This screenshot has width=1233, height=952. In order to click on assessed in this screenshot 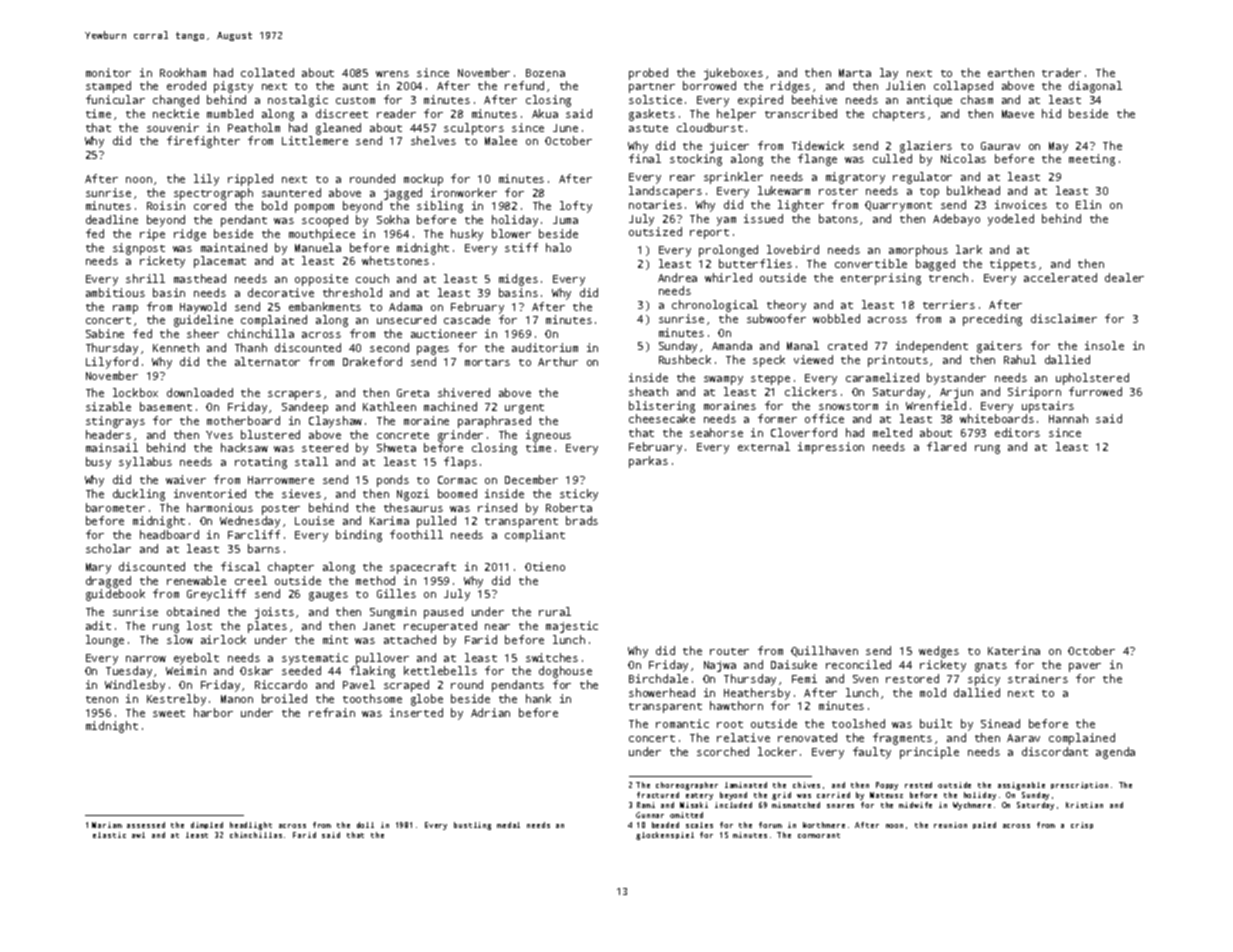, I will do `click(146, 825)`.
